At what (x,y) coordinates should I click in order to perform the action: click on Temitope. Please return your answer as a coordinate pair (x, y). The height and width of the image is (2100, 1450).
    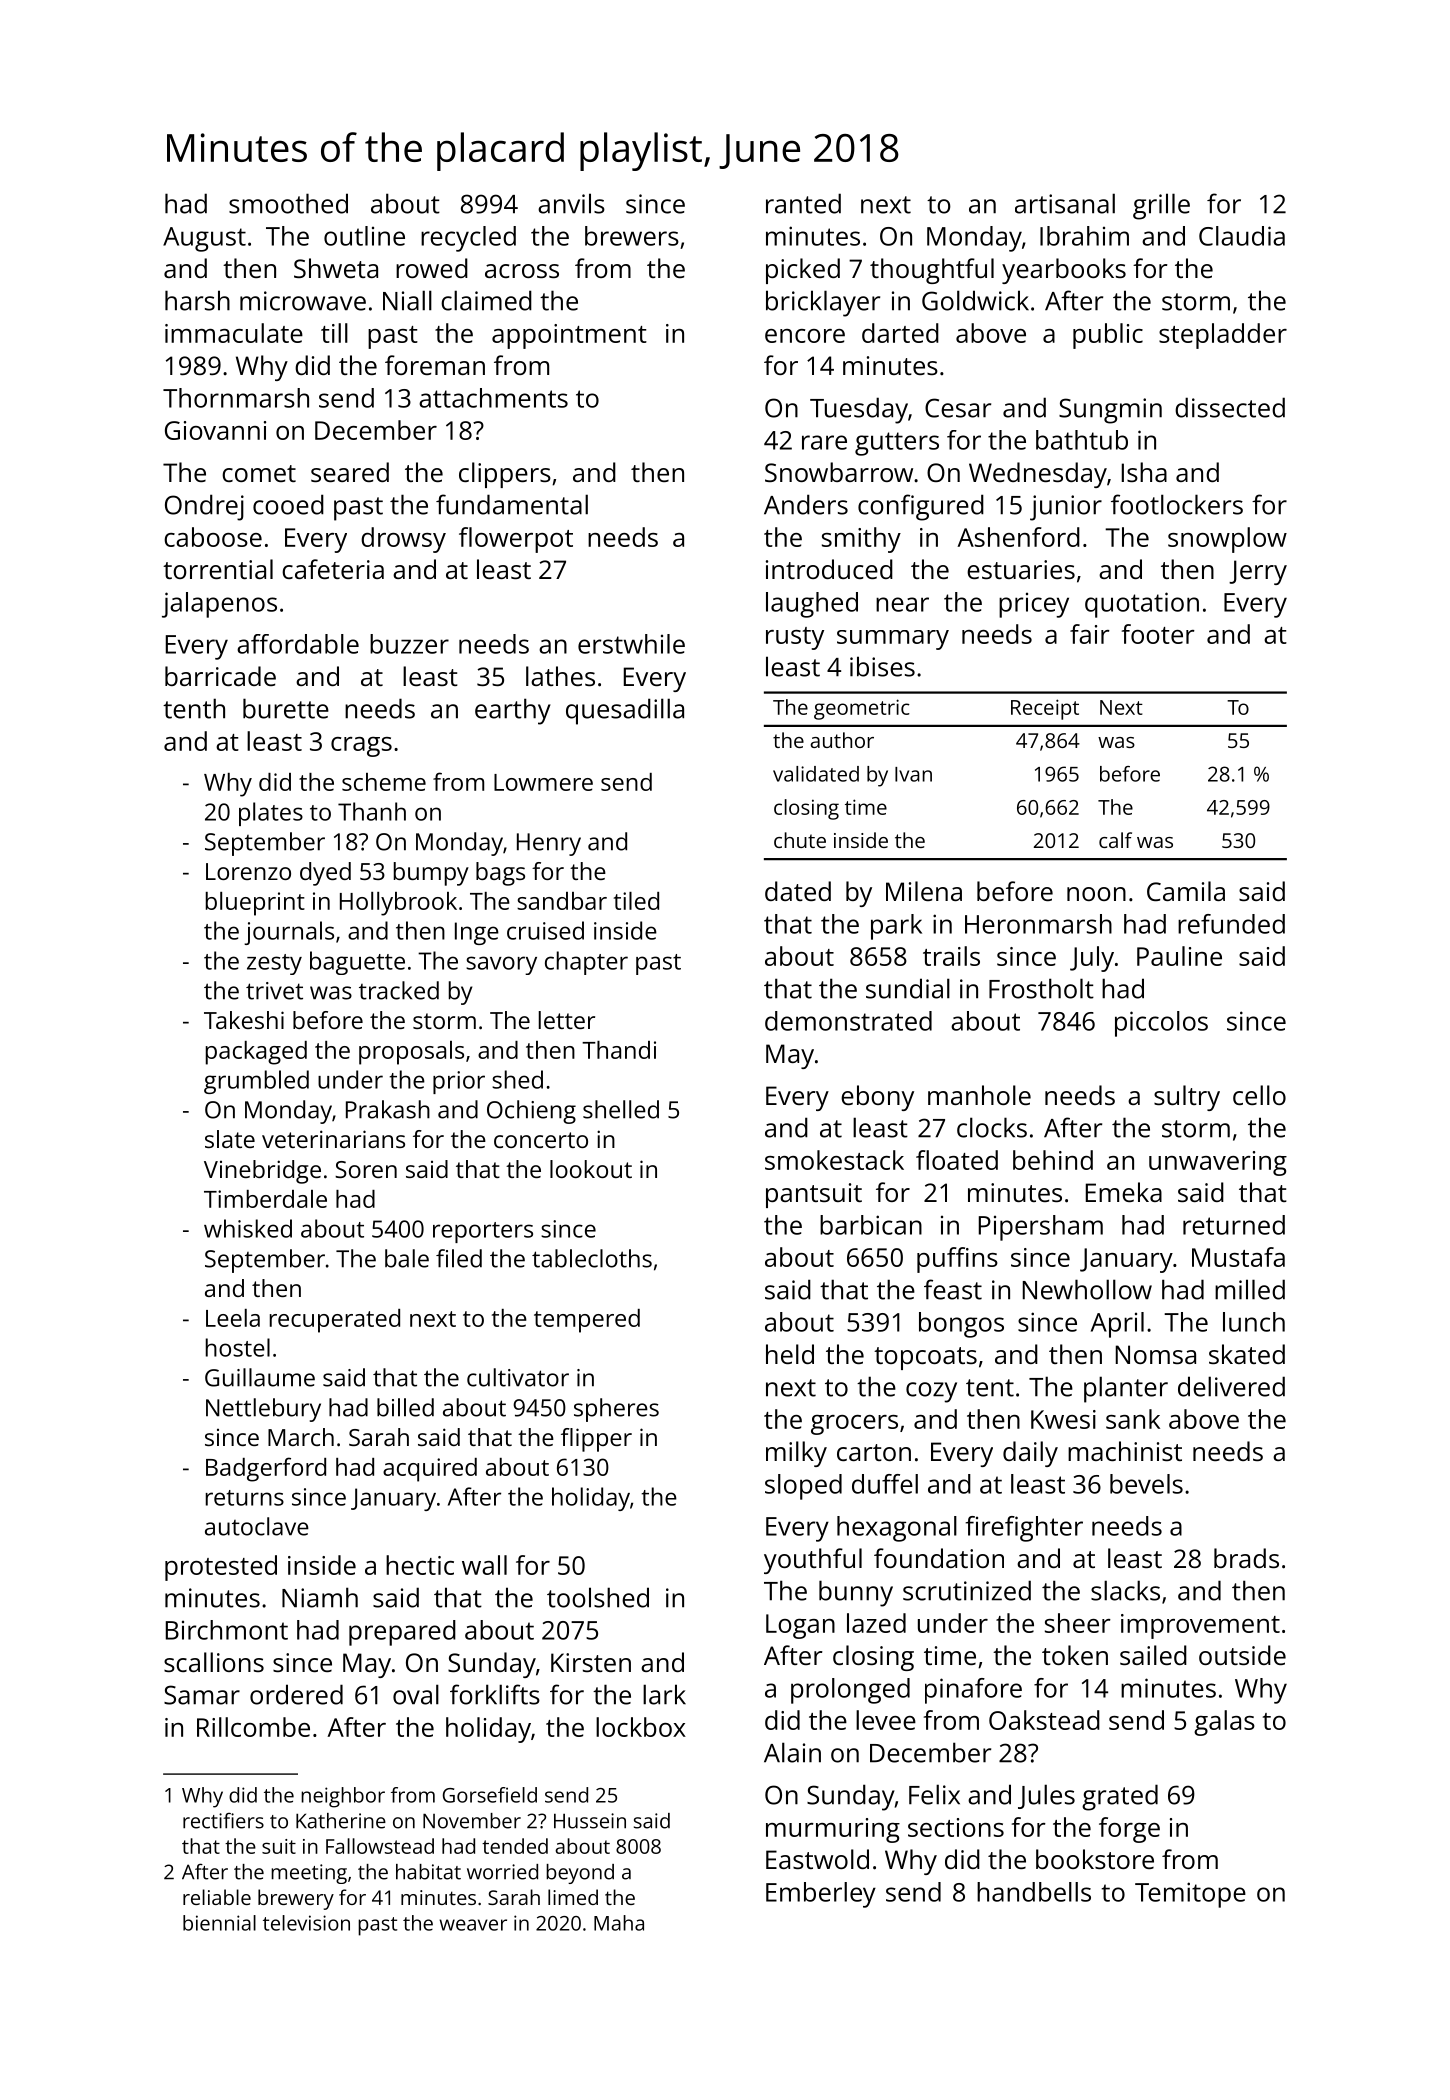
    Looking at the image, I should click on (1190, 1895).
